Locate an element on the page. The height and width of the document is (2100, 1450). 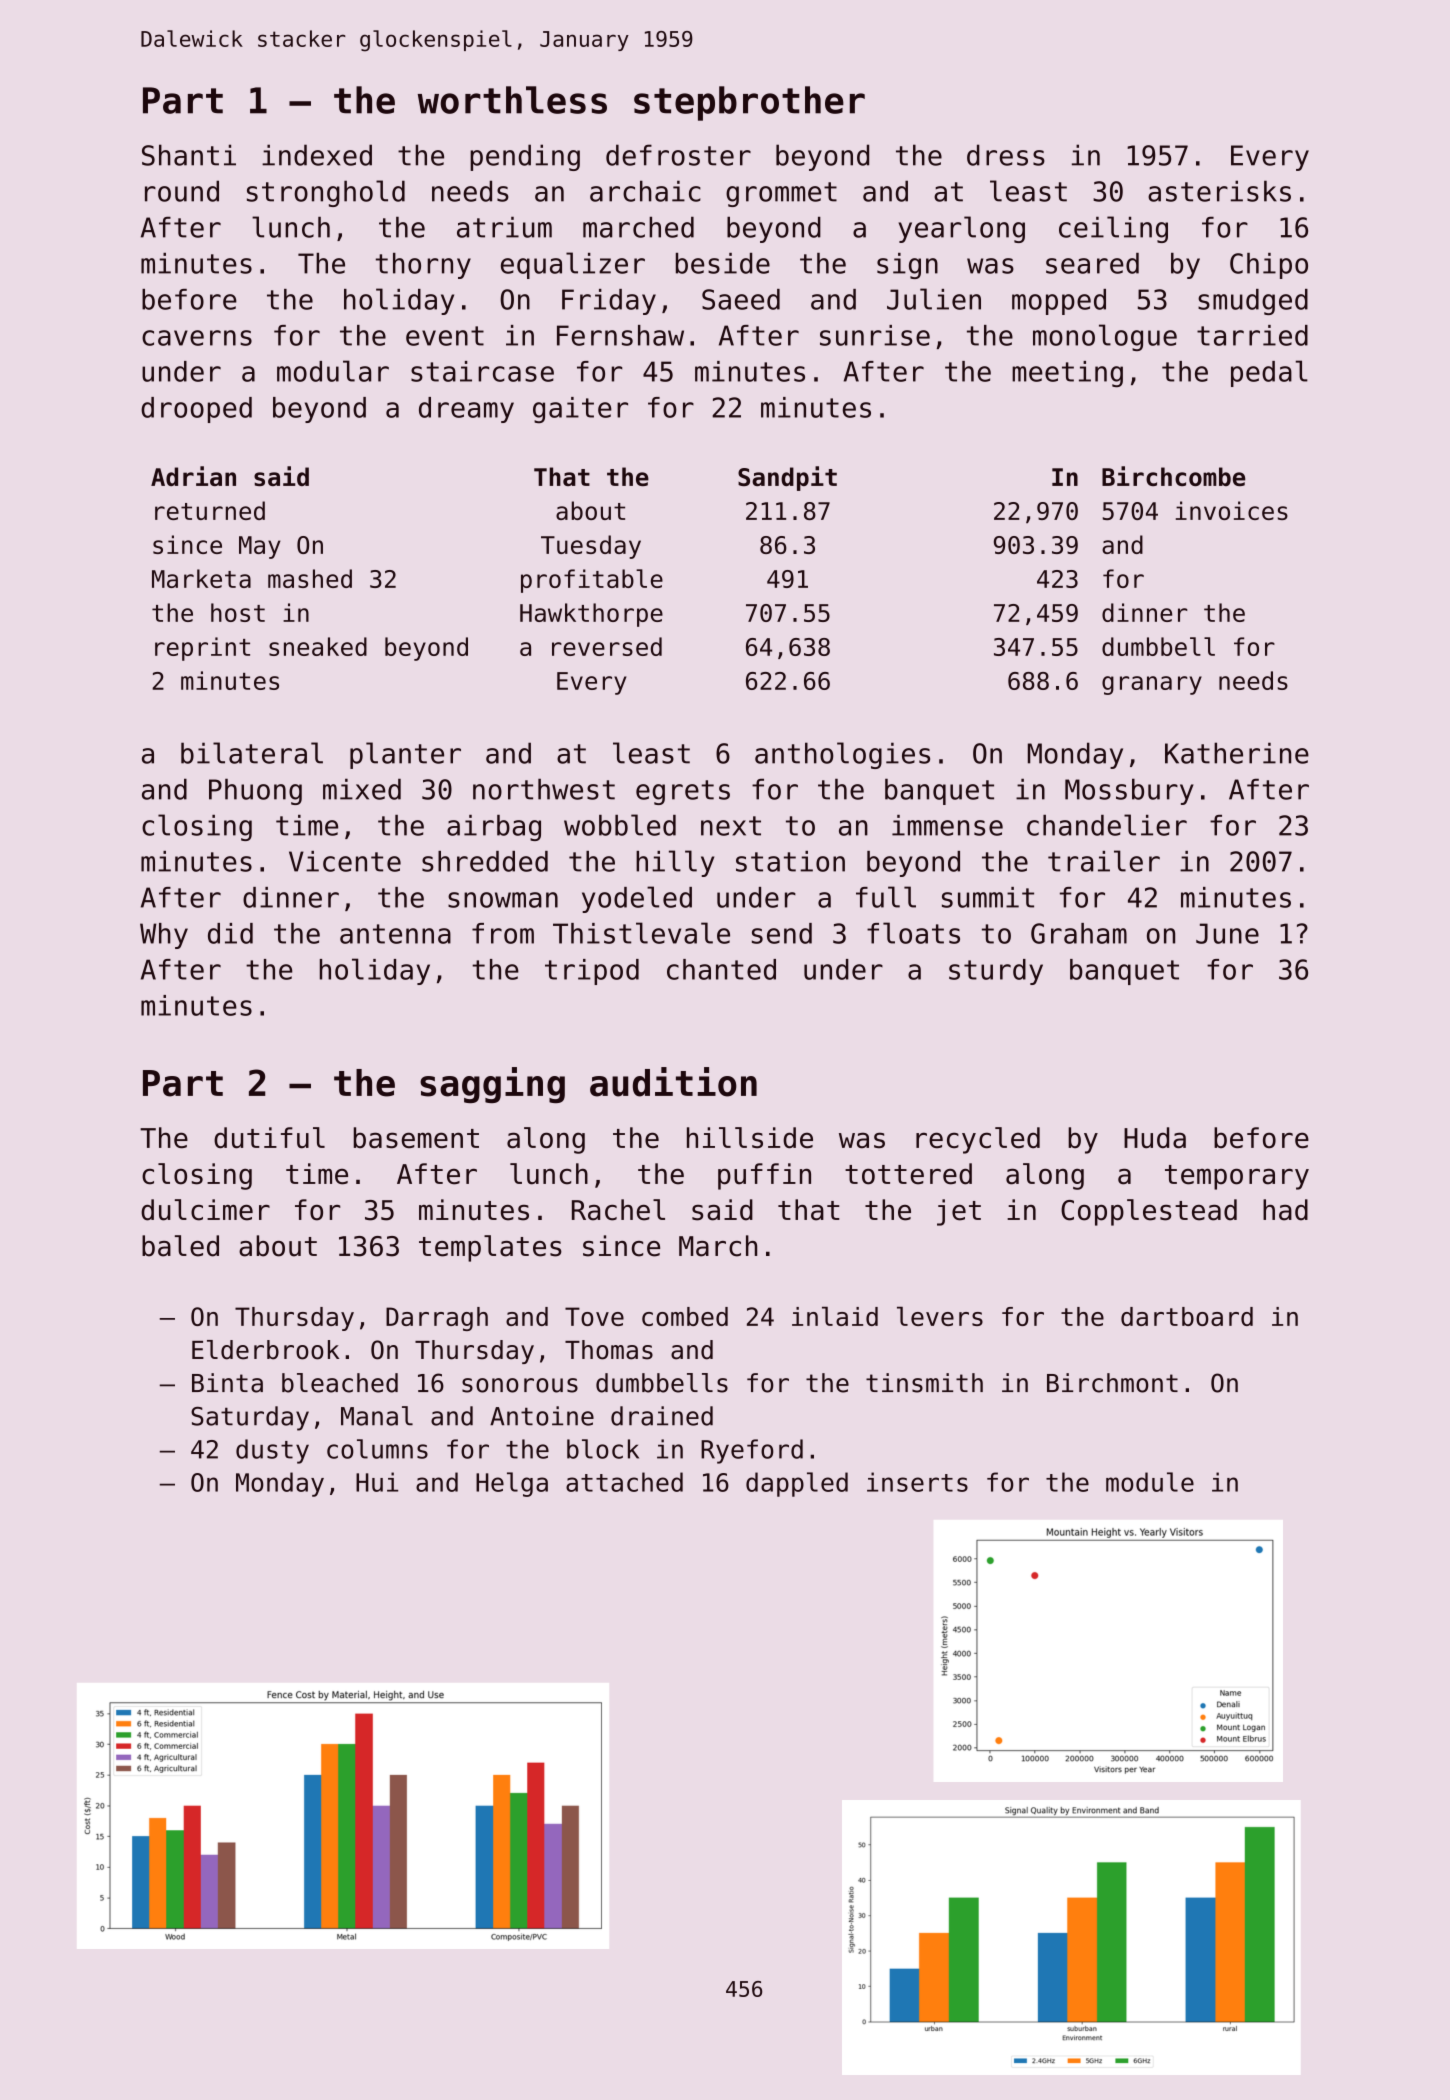
Vicente is located at coordinates (345, 861).
